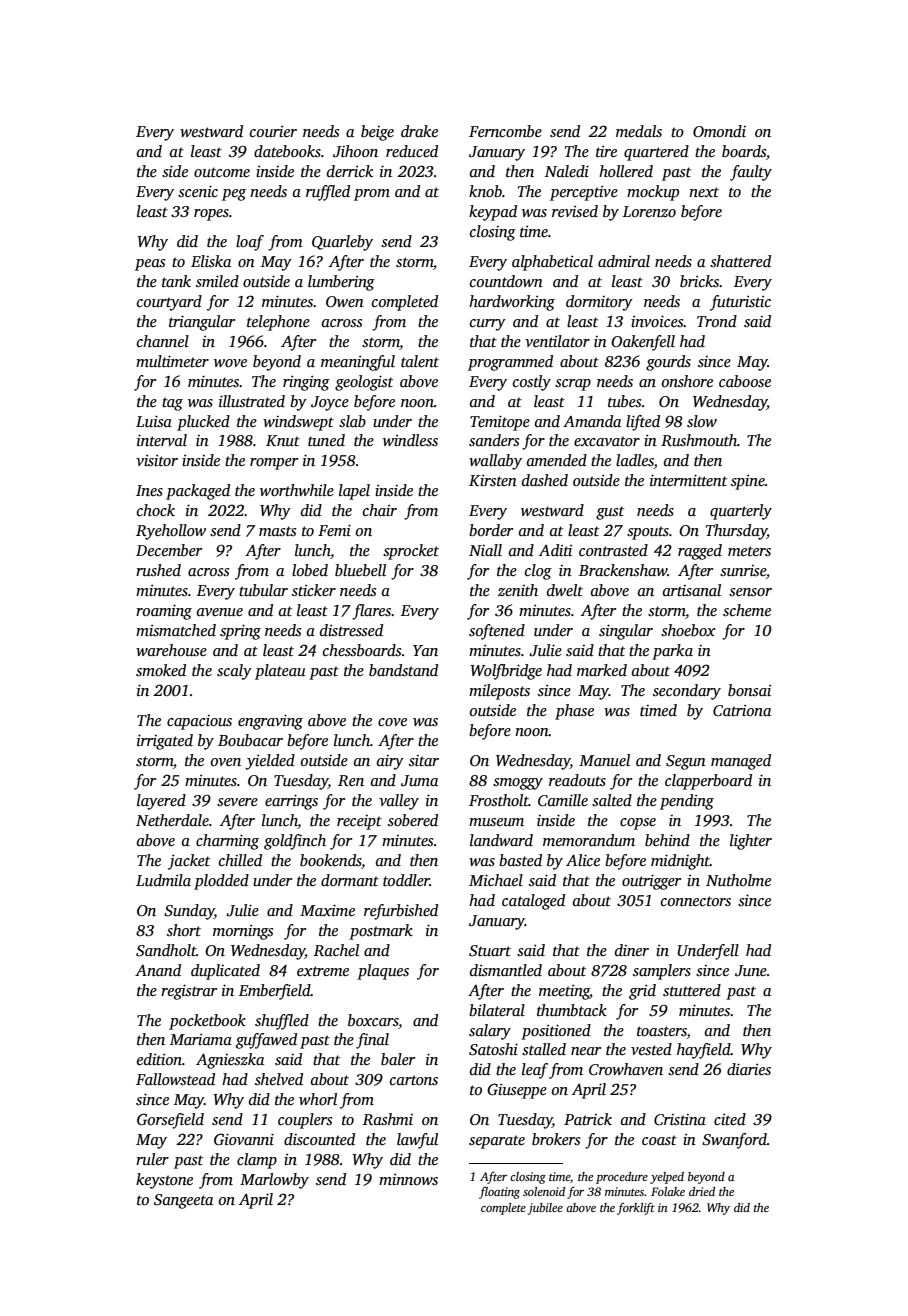 Image resolution: width=908 pixels, height=1316 pixels. Describe the element at coordinates (512, 303) in the image. I see `hardworking` at that location.
